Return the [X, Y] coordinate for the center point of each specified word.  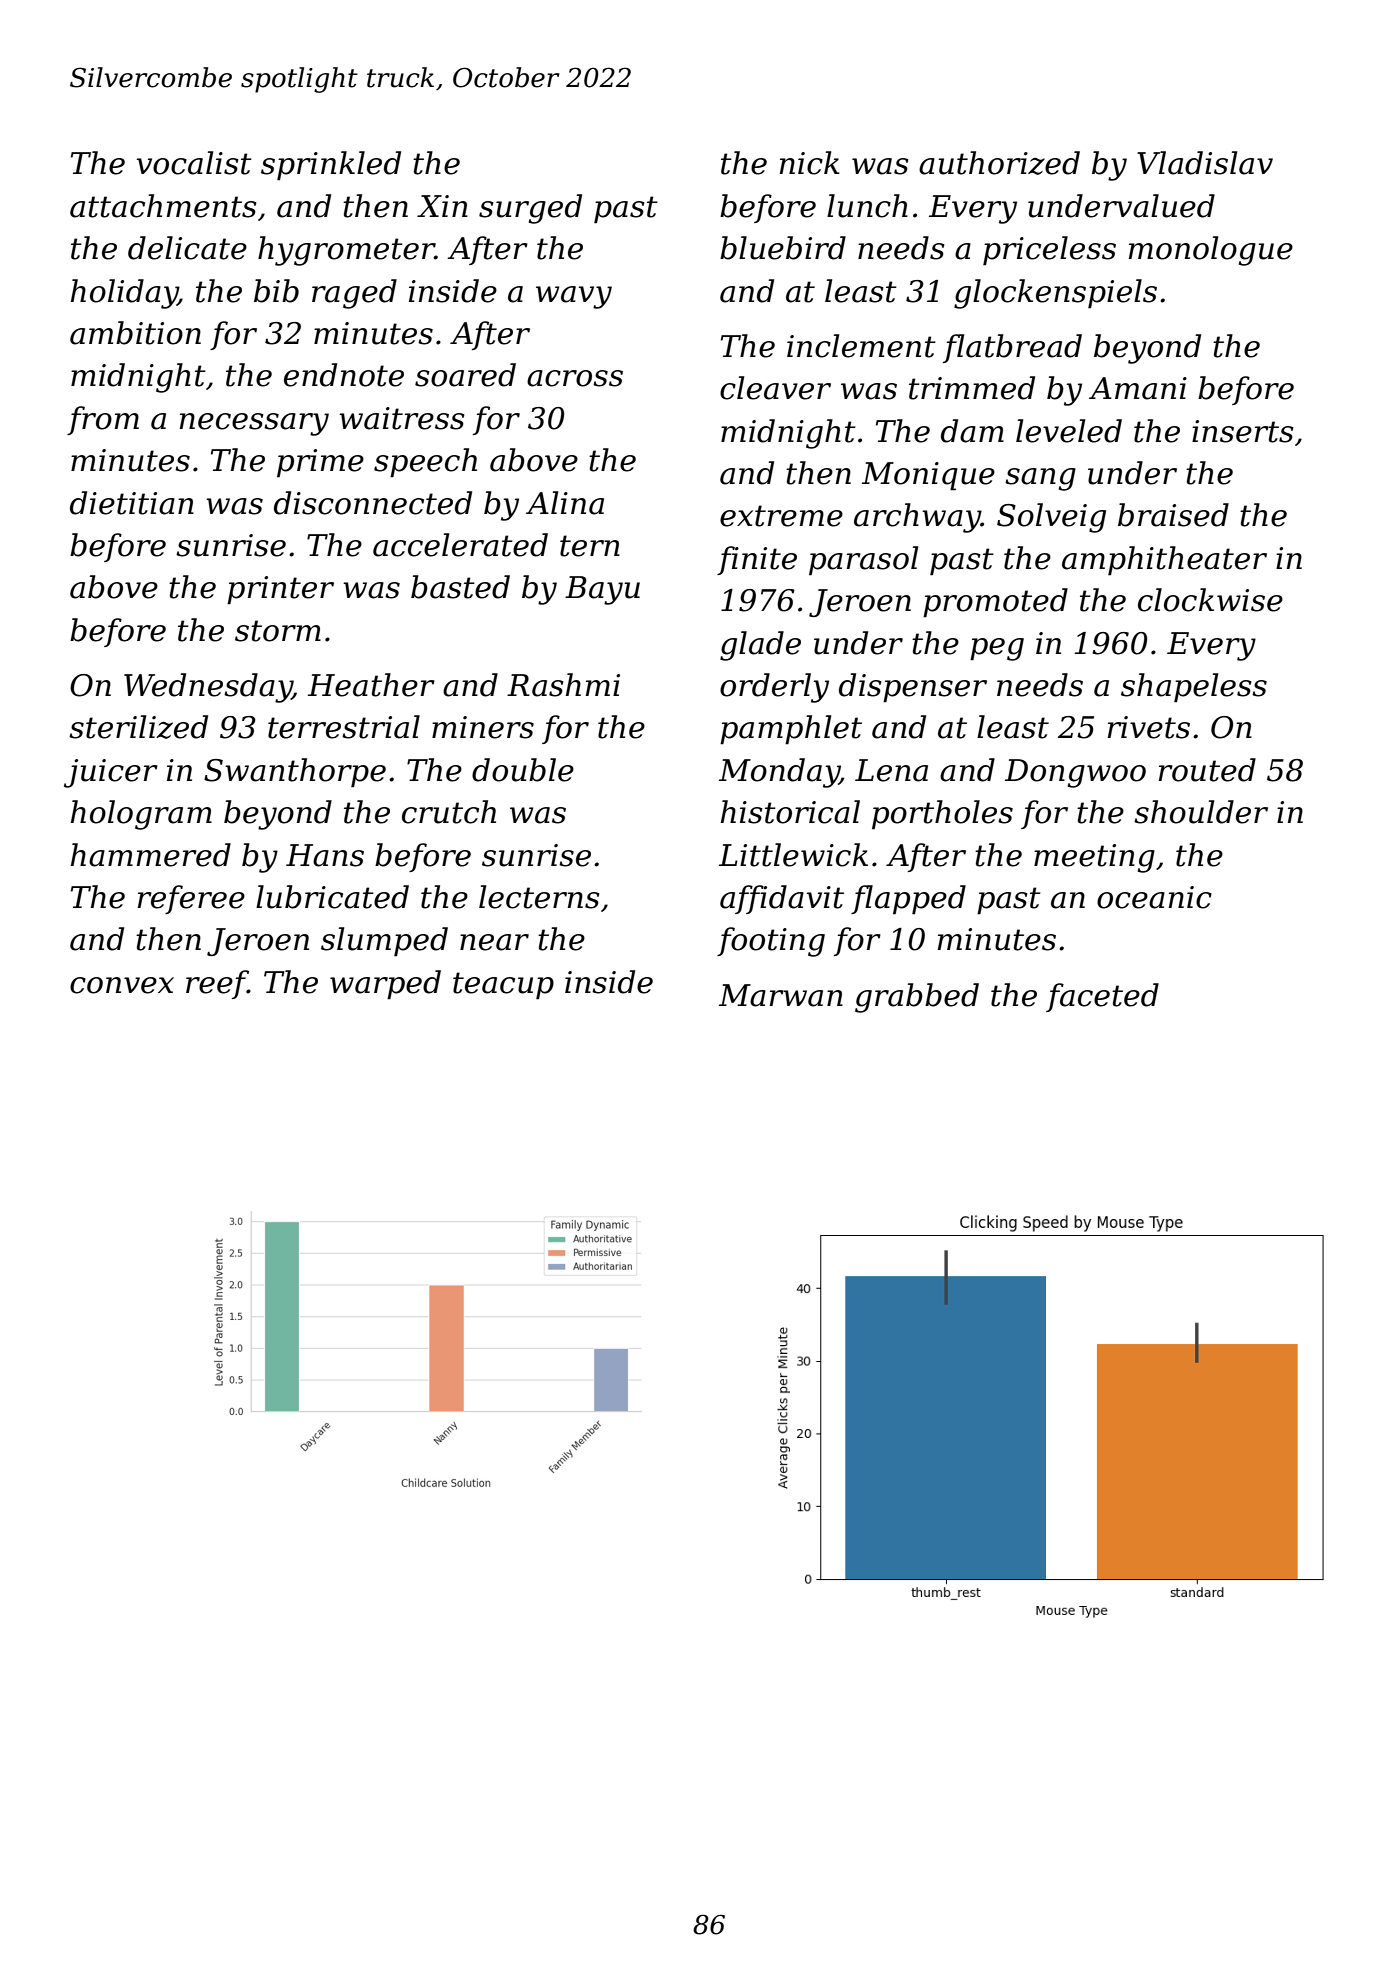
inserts [1243, 431]
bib [276, 291]
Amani [1138, 388]
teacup [503, 986]
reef [217, 984]
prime [320, 463]
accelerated [460, 545]
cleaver [775, 388]
